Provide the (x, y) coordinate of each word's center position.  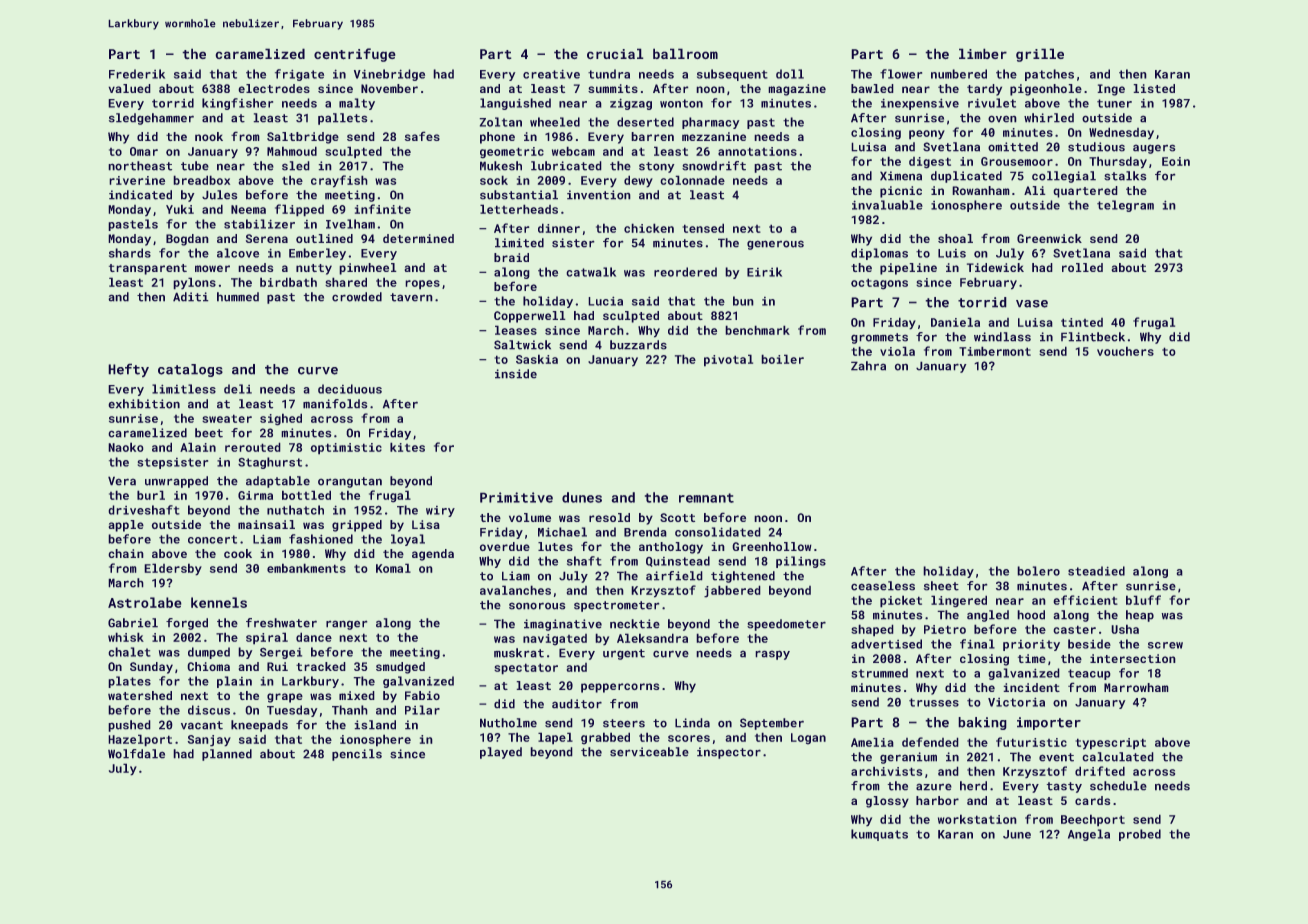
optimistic (346, 449)
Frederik (137, 74)
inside (516, 374)
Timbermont (995, 351)
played (501, 753)
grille (1040, 55)
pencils (357, 755)
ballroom (685, 53)
